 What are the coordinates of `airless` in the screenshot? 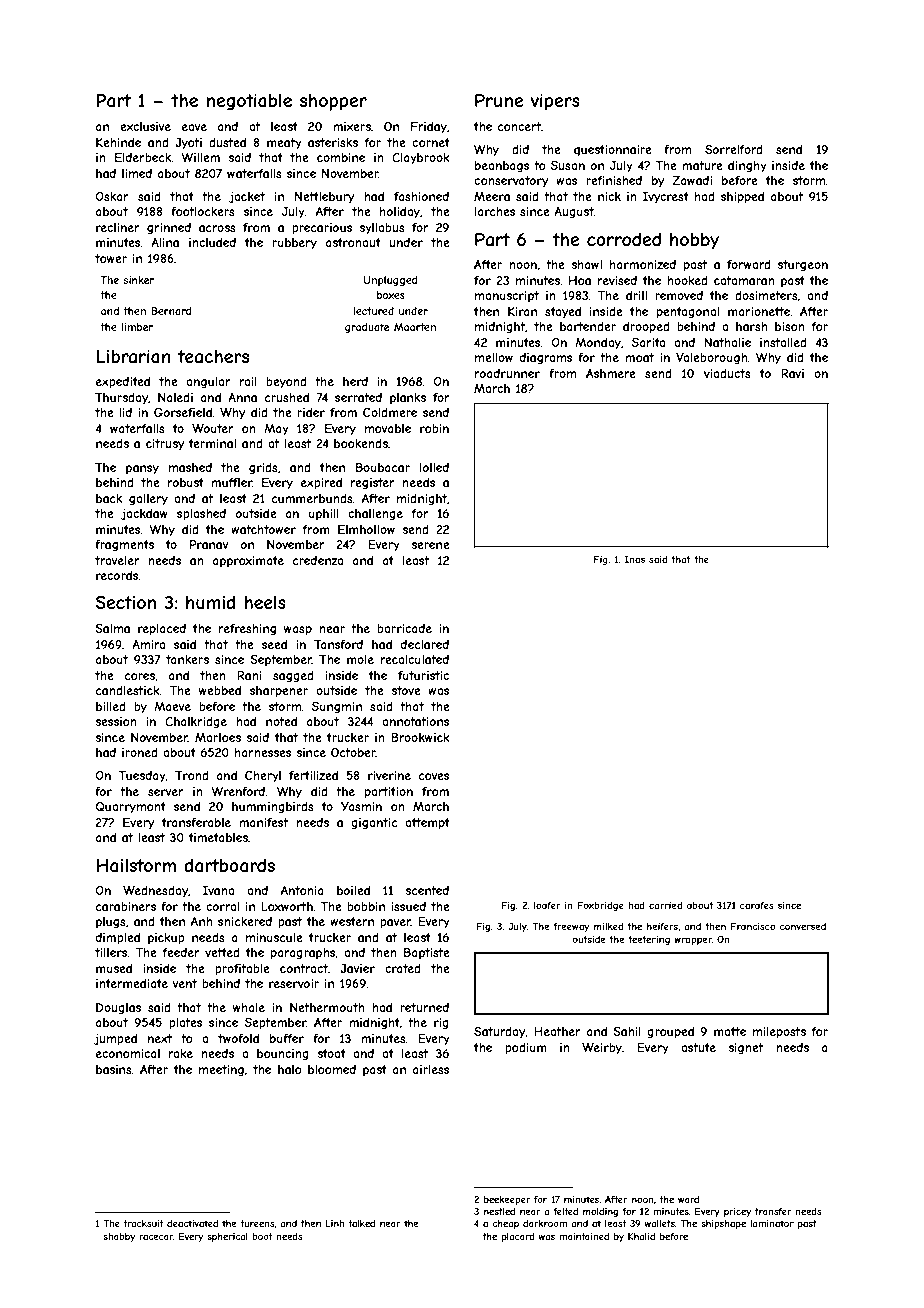 It's located at (431, 1069).
